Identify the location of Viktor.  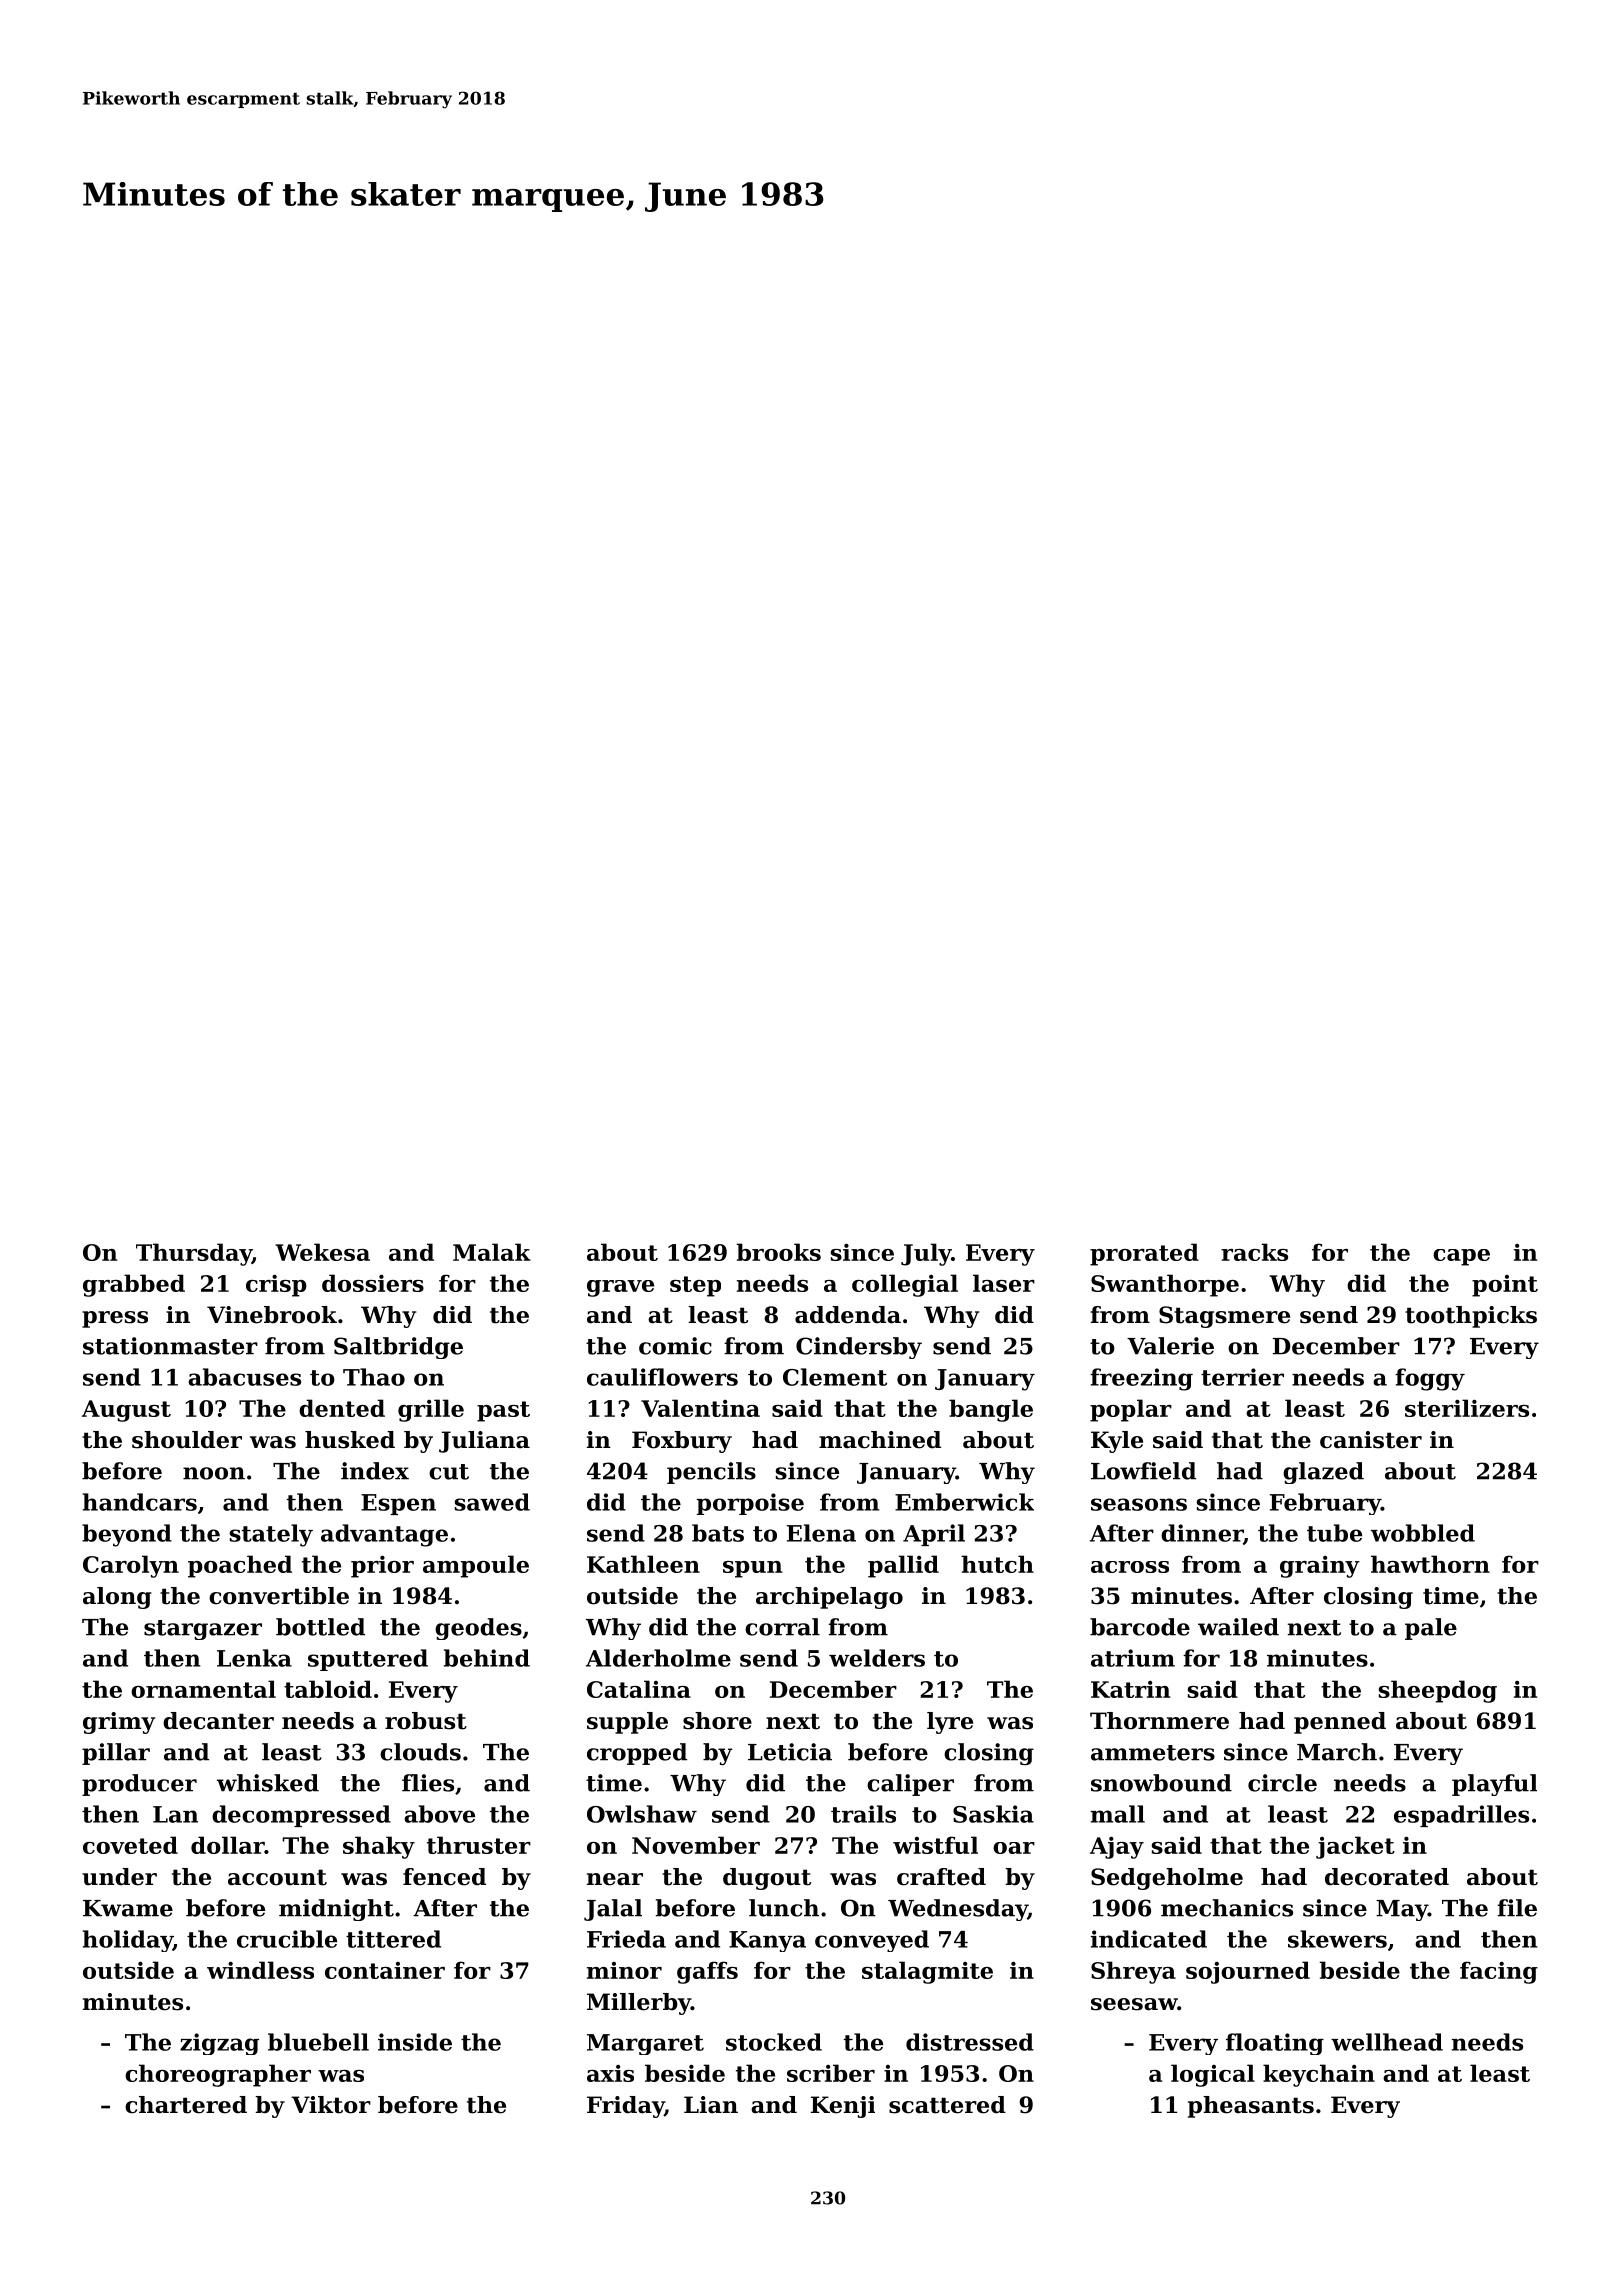
(331, 2105).
